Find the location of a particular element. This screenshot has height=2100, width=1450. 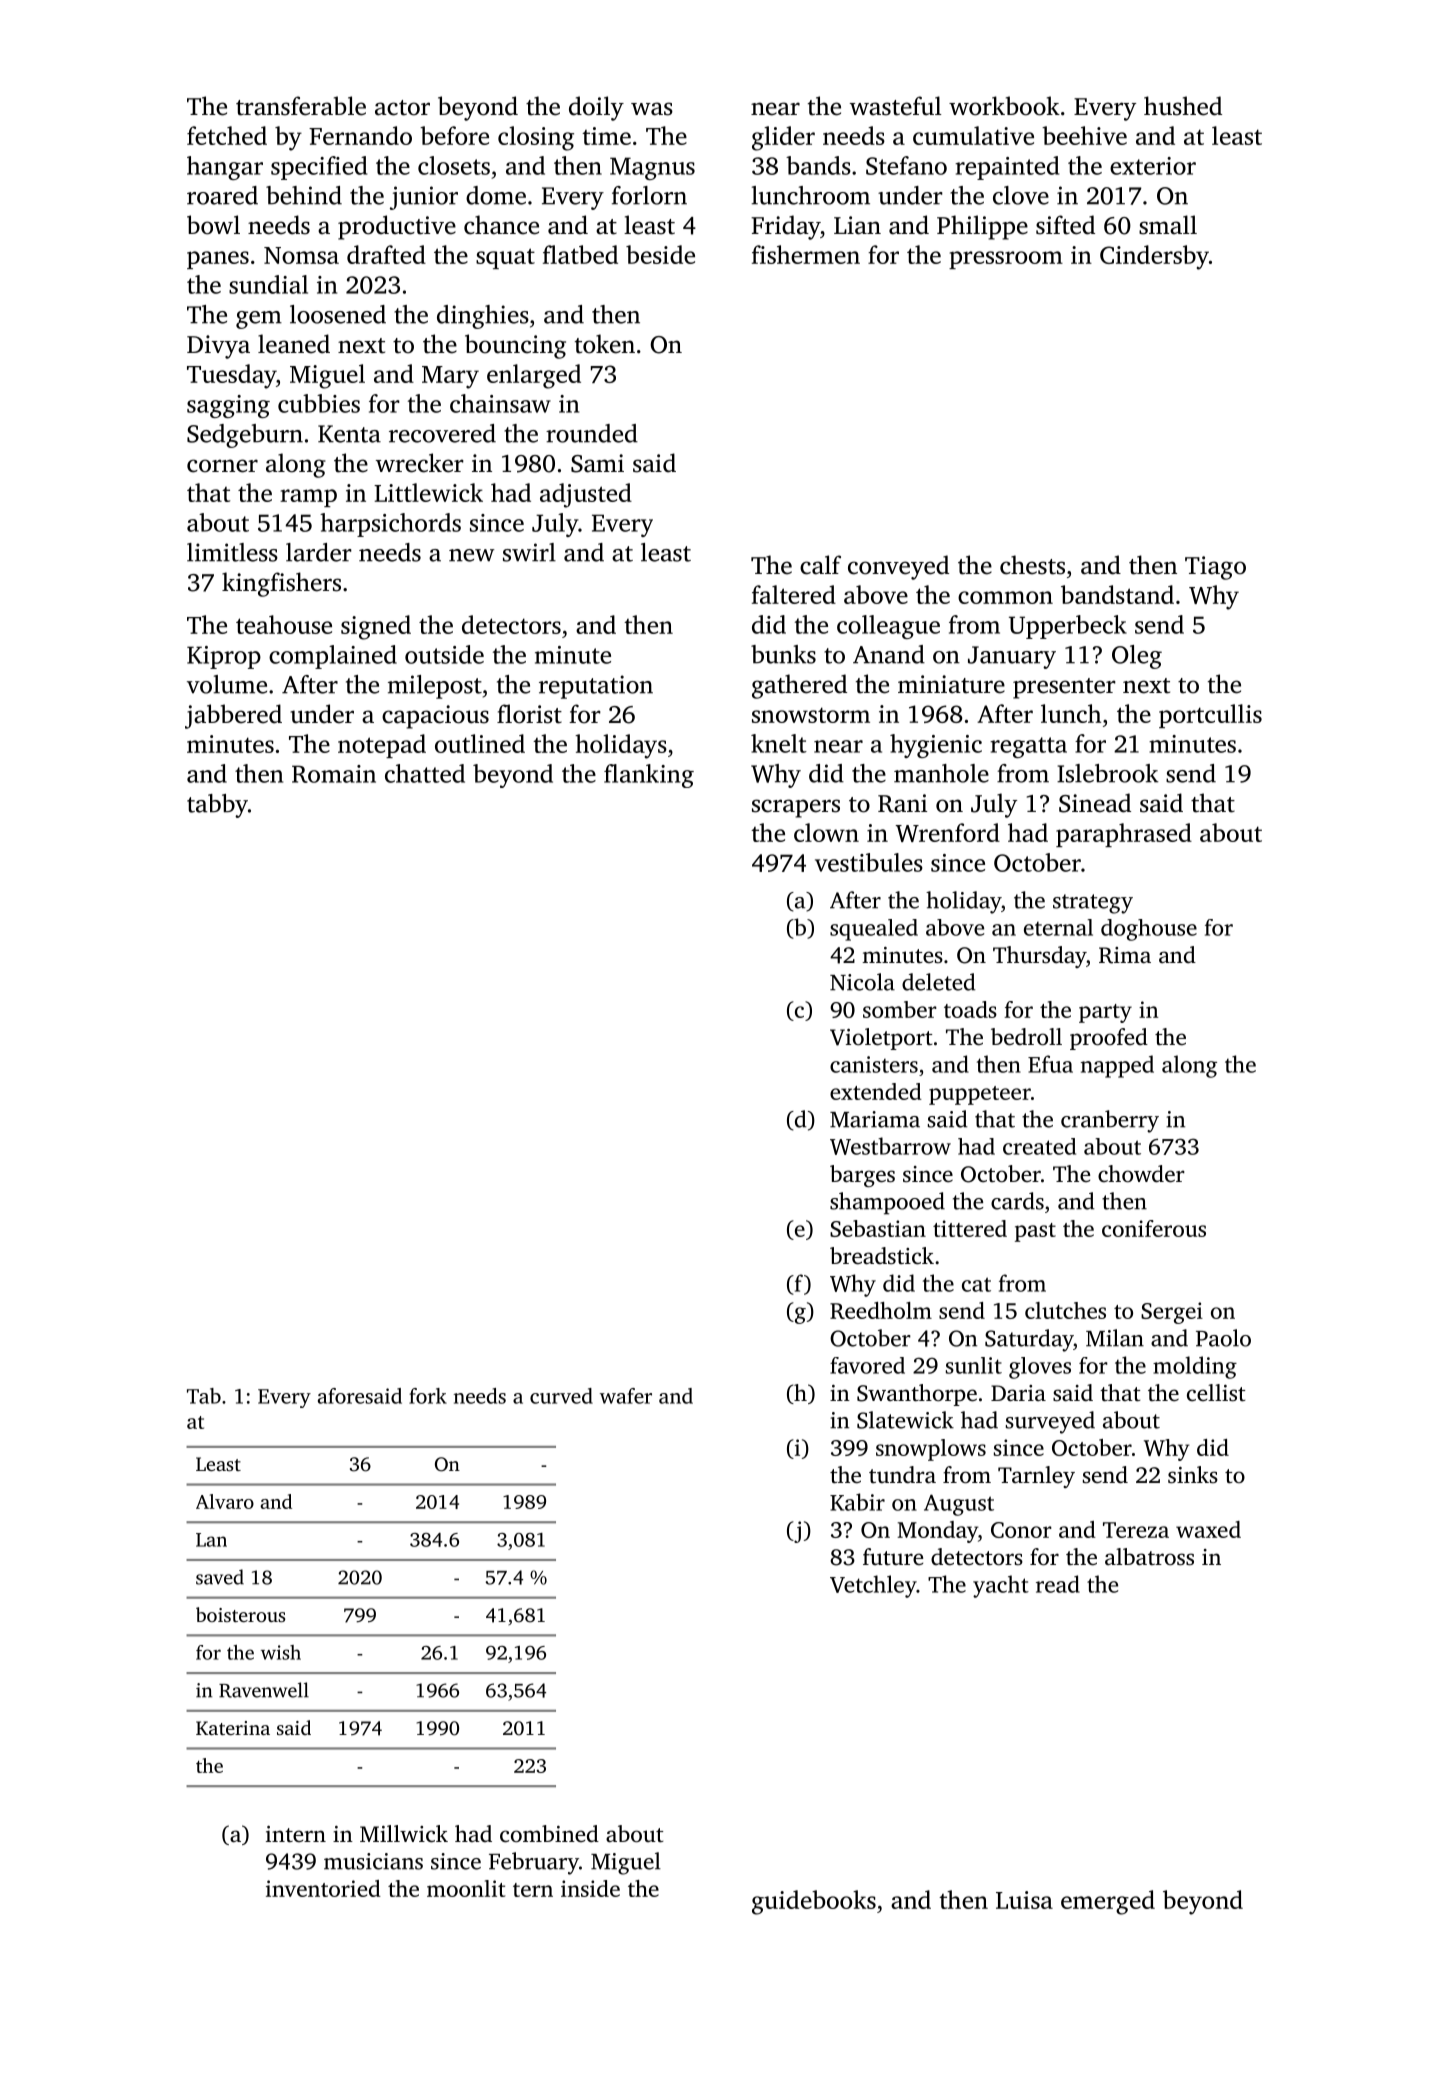

Mariama is located at coordinates (875, 1119).
